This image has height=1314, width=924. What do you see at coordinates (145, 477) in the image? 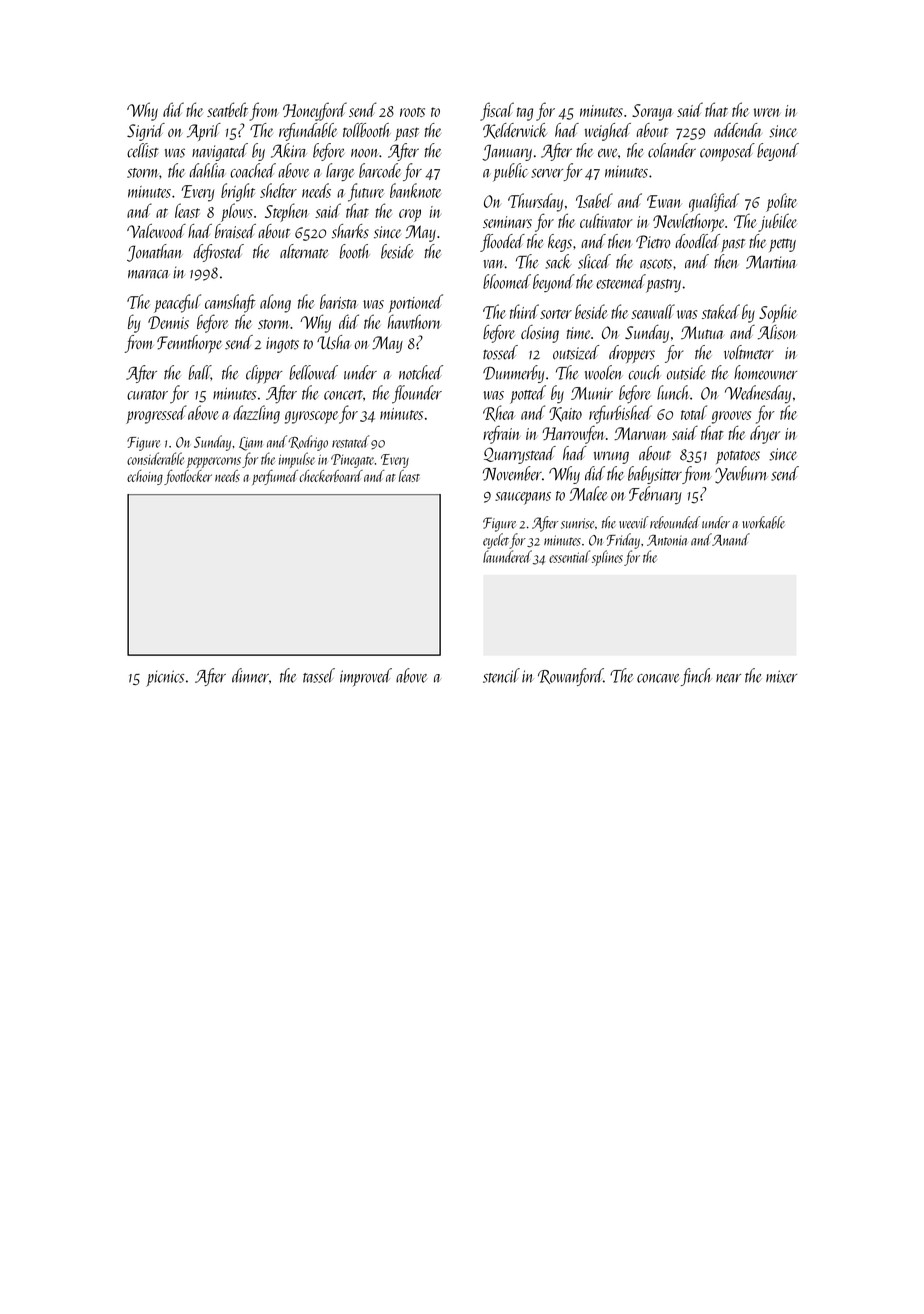
I see `echoing` at bounding box center [145, 477].
